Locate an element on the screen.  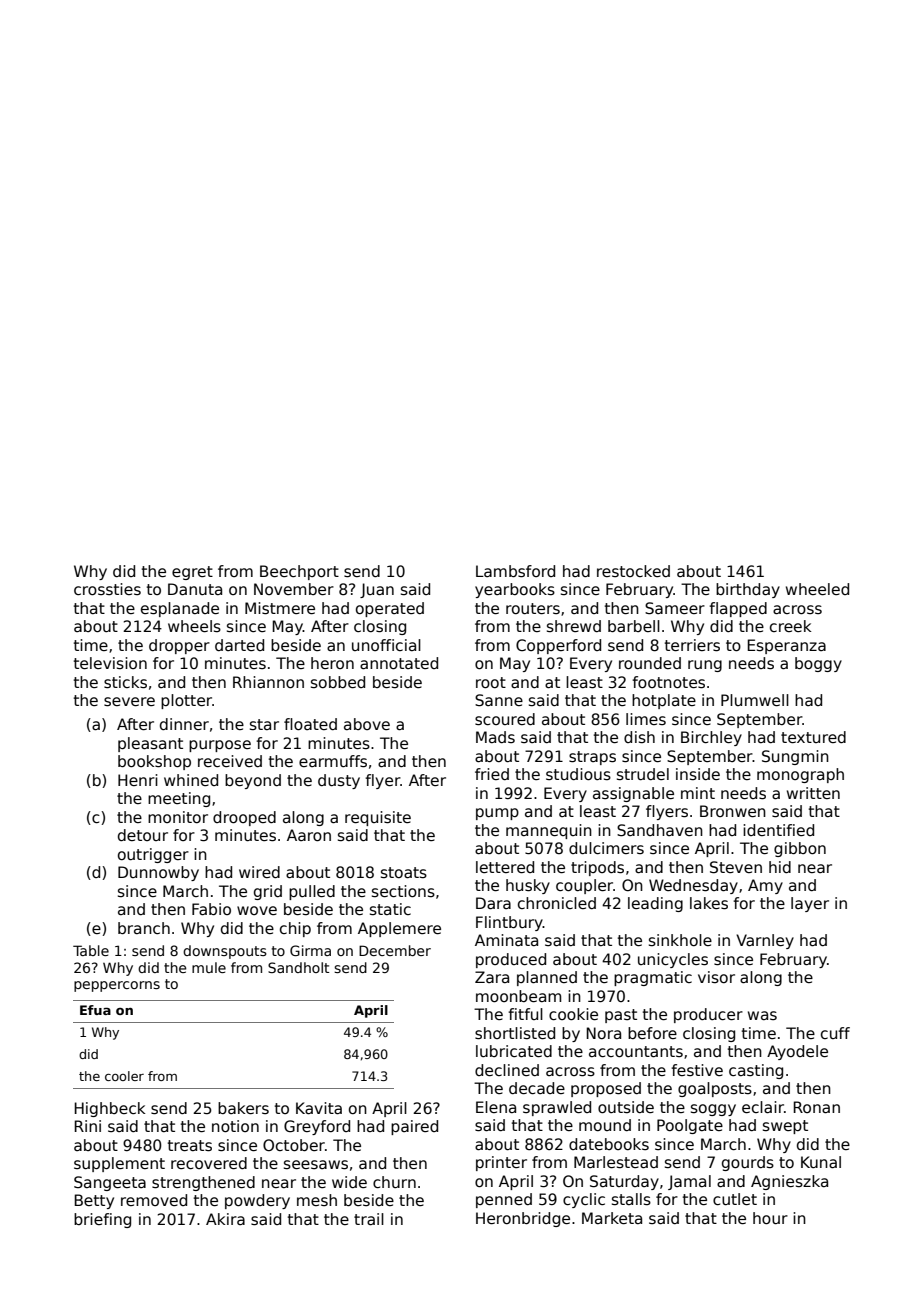
leading is located at coordinates (655, 904).
